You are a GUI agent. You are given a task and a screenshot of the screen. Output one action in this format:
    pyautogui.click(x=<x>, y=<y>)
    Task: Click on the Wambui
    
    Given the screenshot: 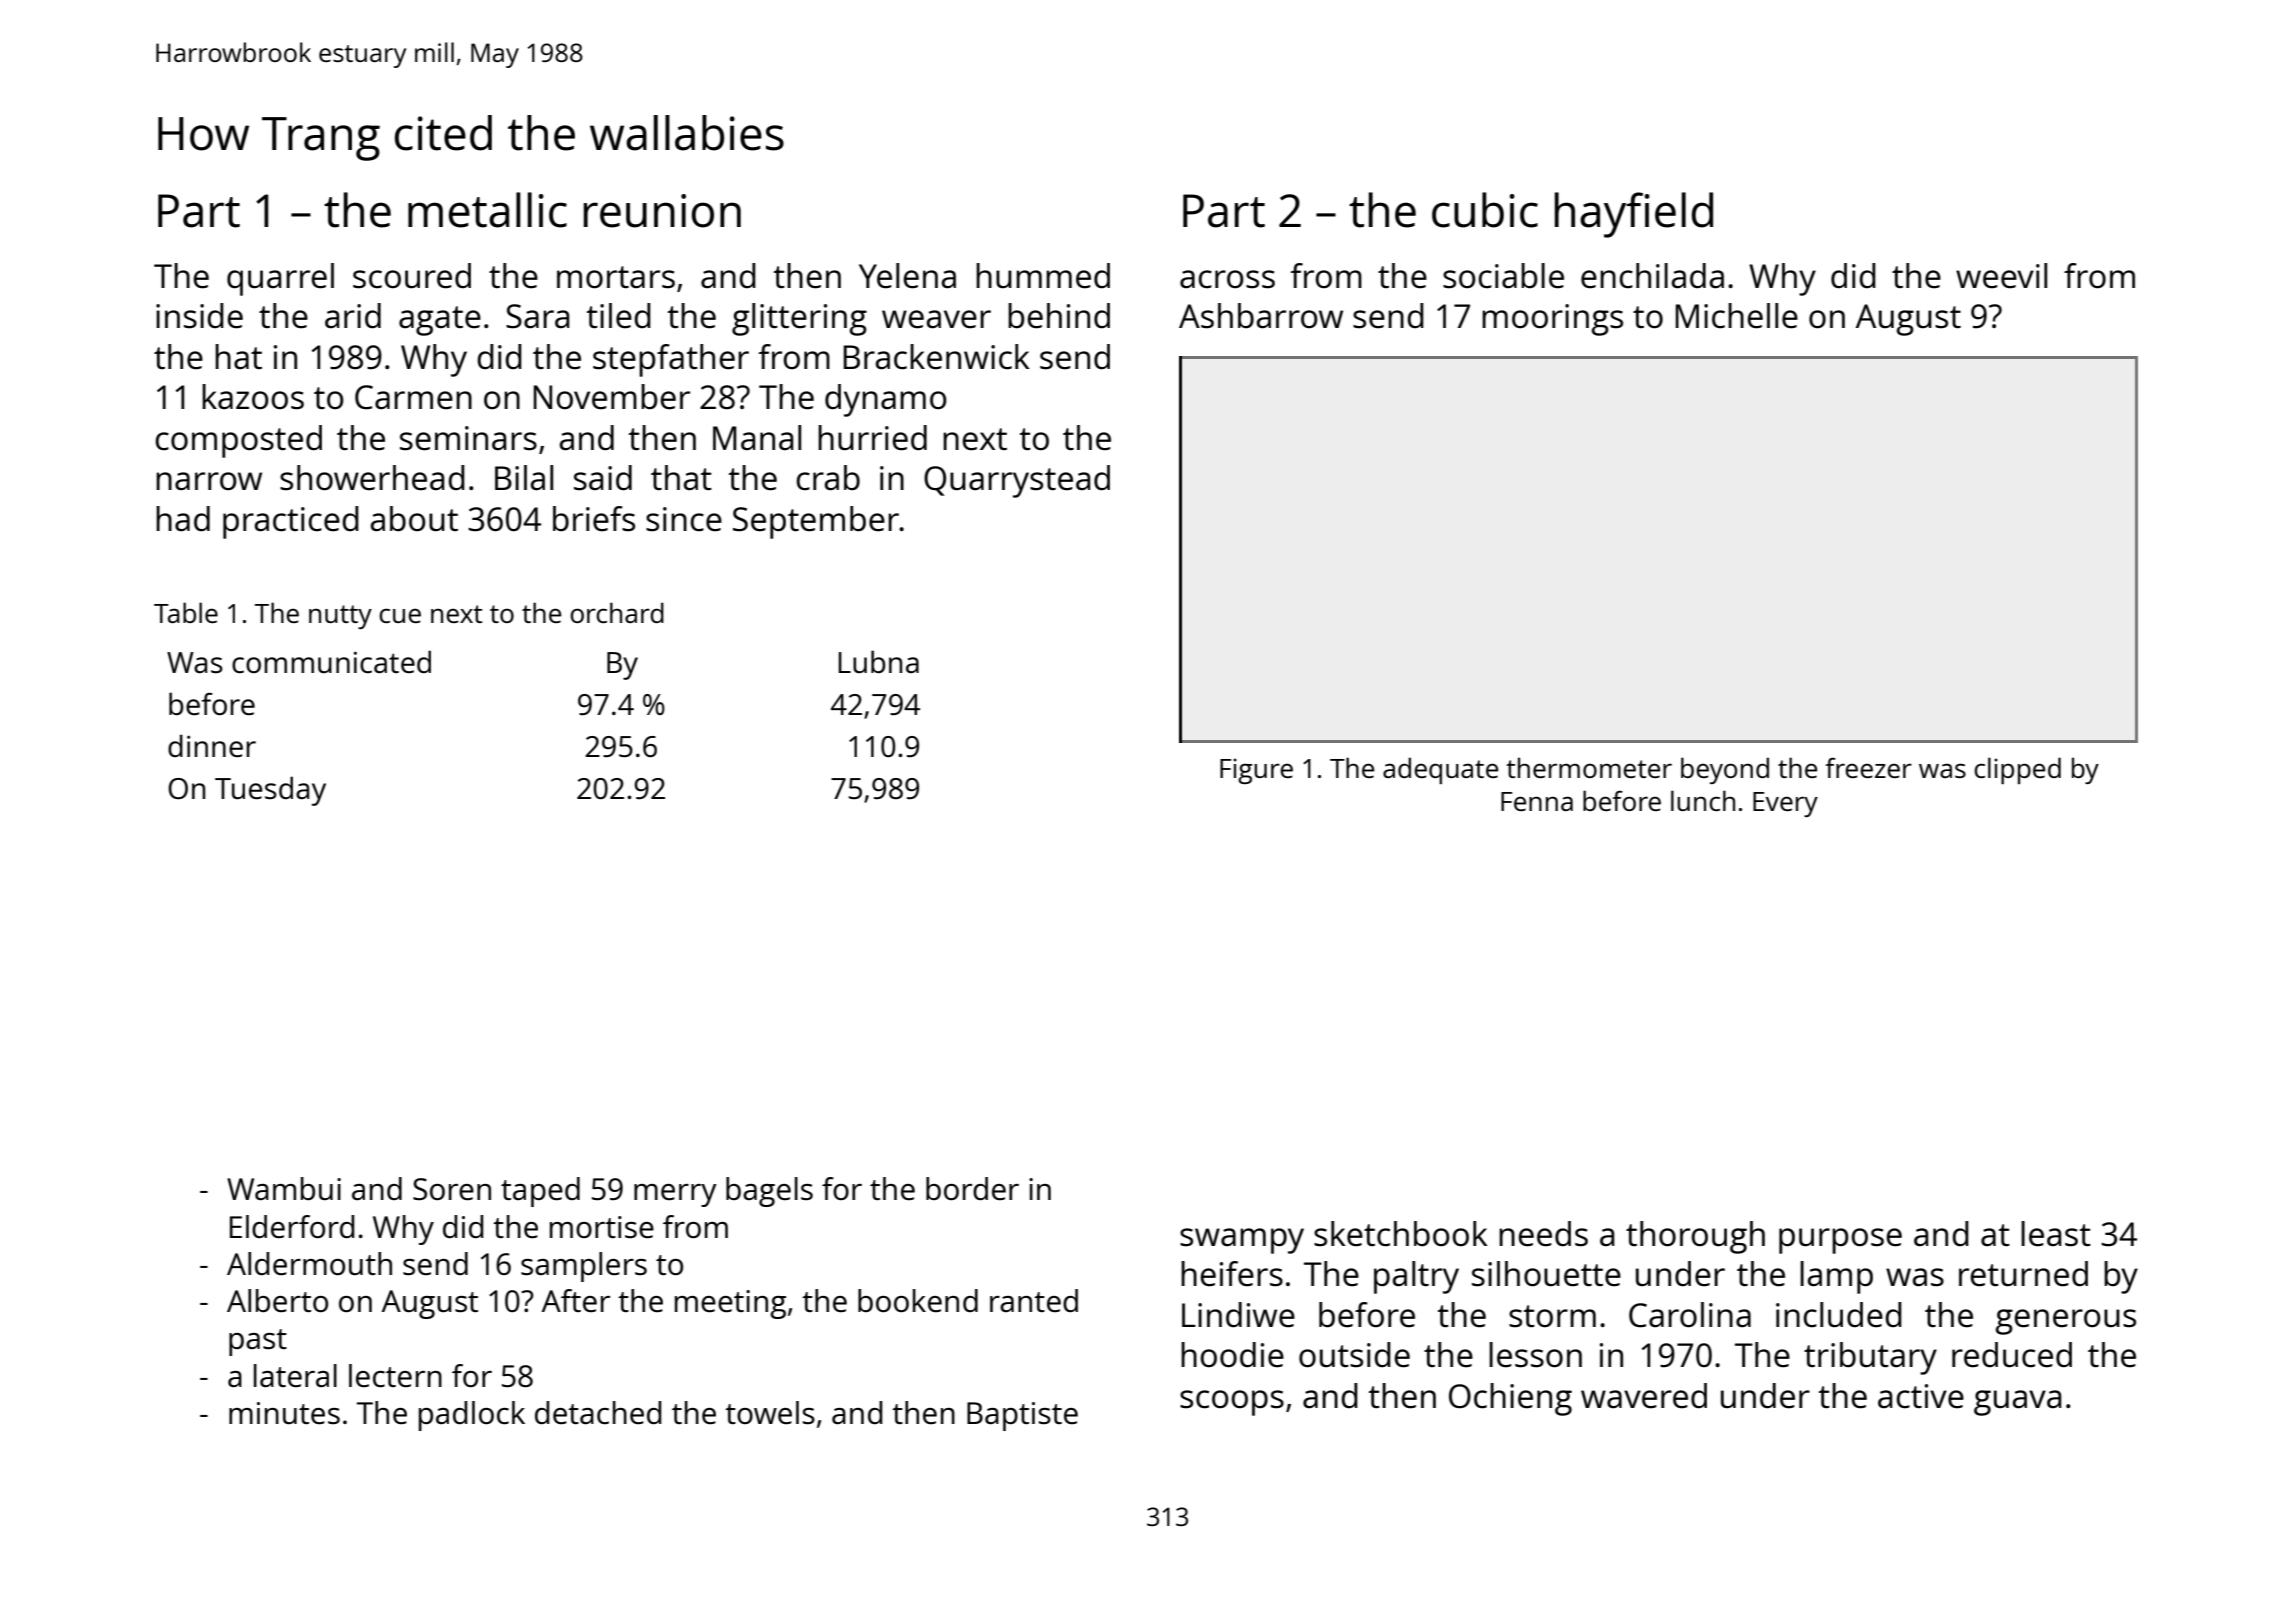 What is the action you would take?
    pyautogui.click(x=284, y=1188)
